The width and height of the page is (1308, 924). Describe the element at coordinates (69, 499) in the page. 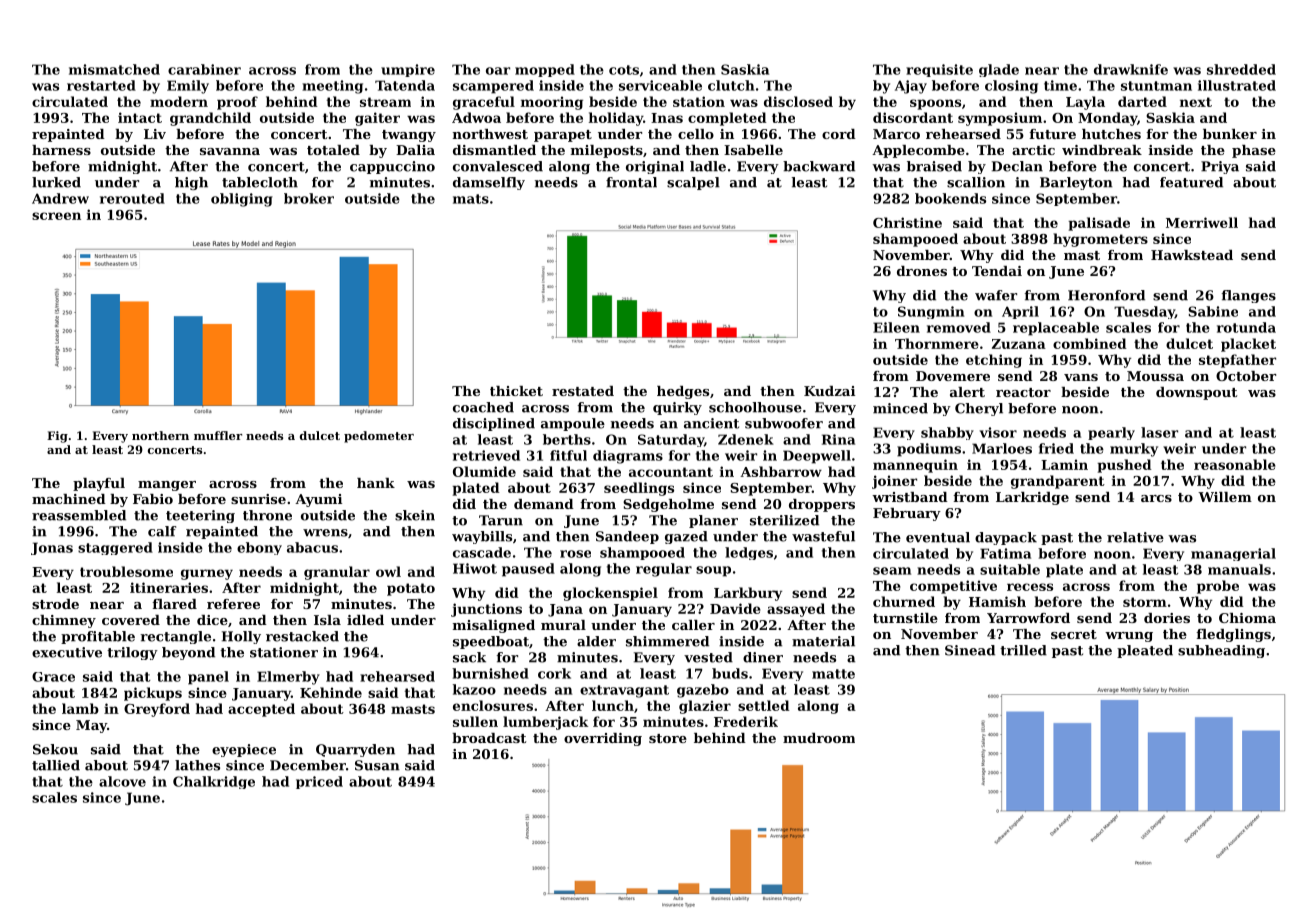

I see `machined` at that location.
